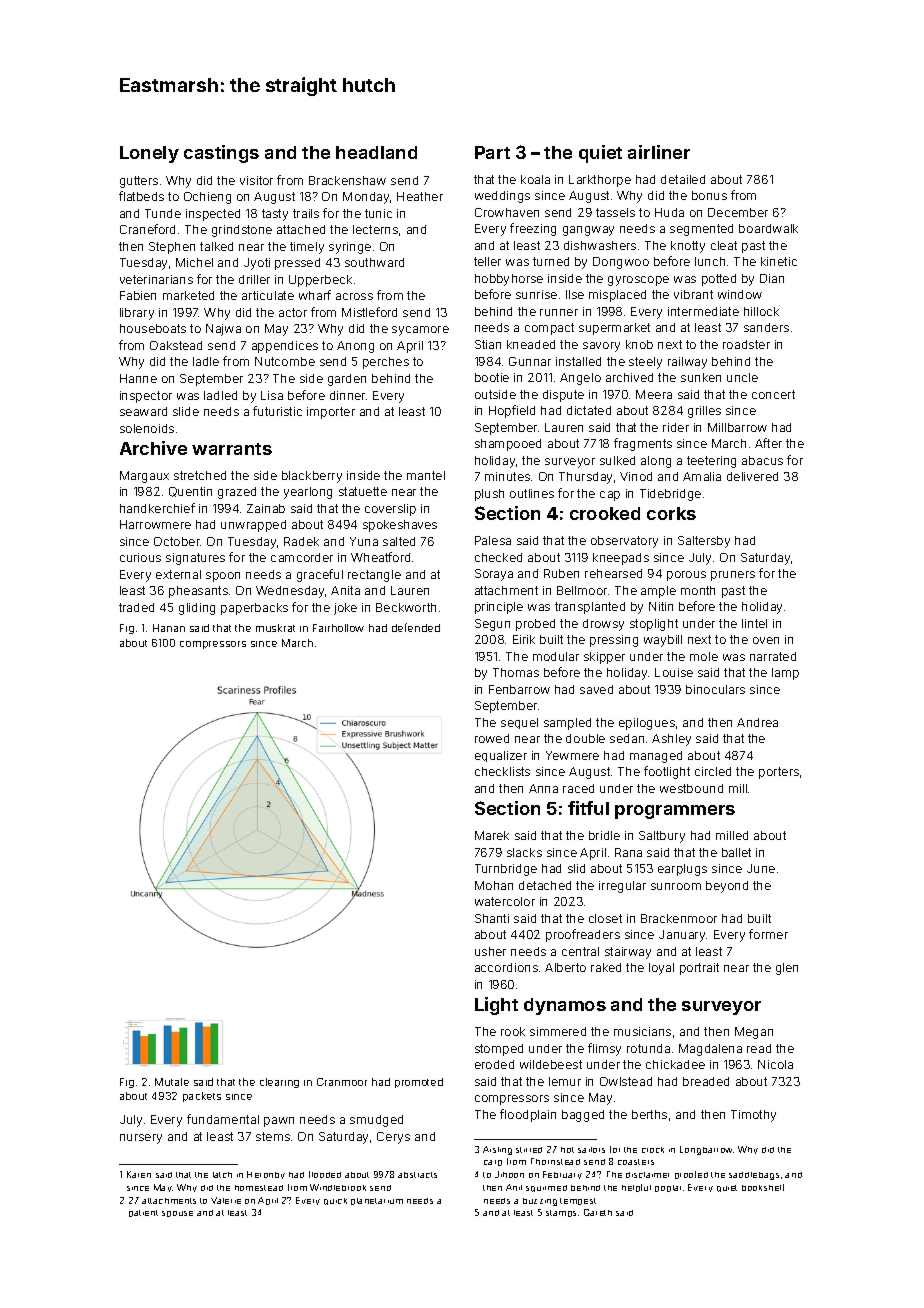 This page has width=924, height=1308. Describe the element at coordinates (676, 427) in the page. I see `rider` at that location.
